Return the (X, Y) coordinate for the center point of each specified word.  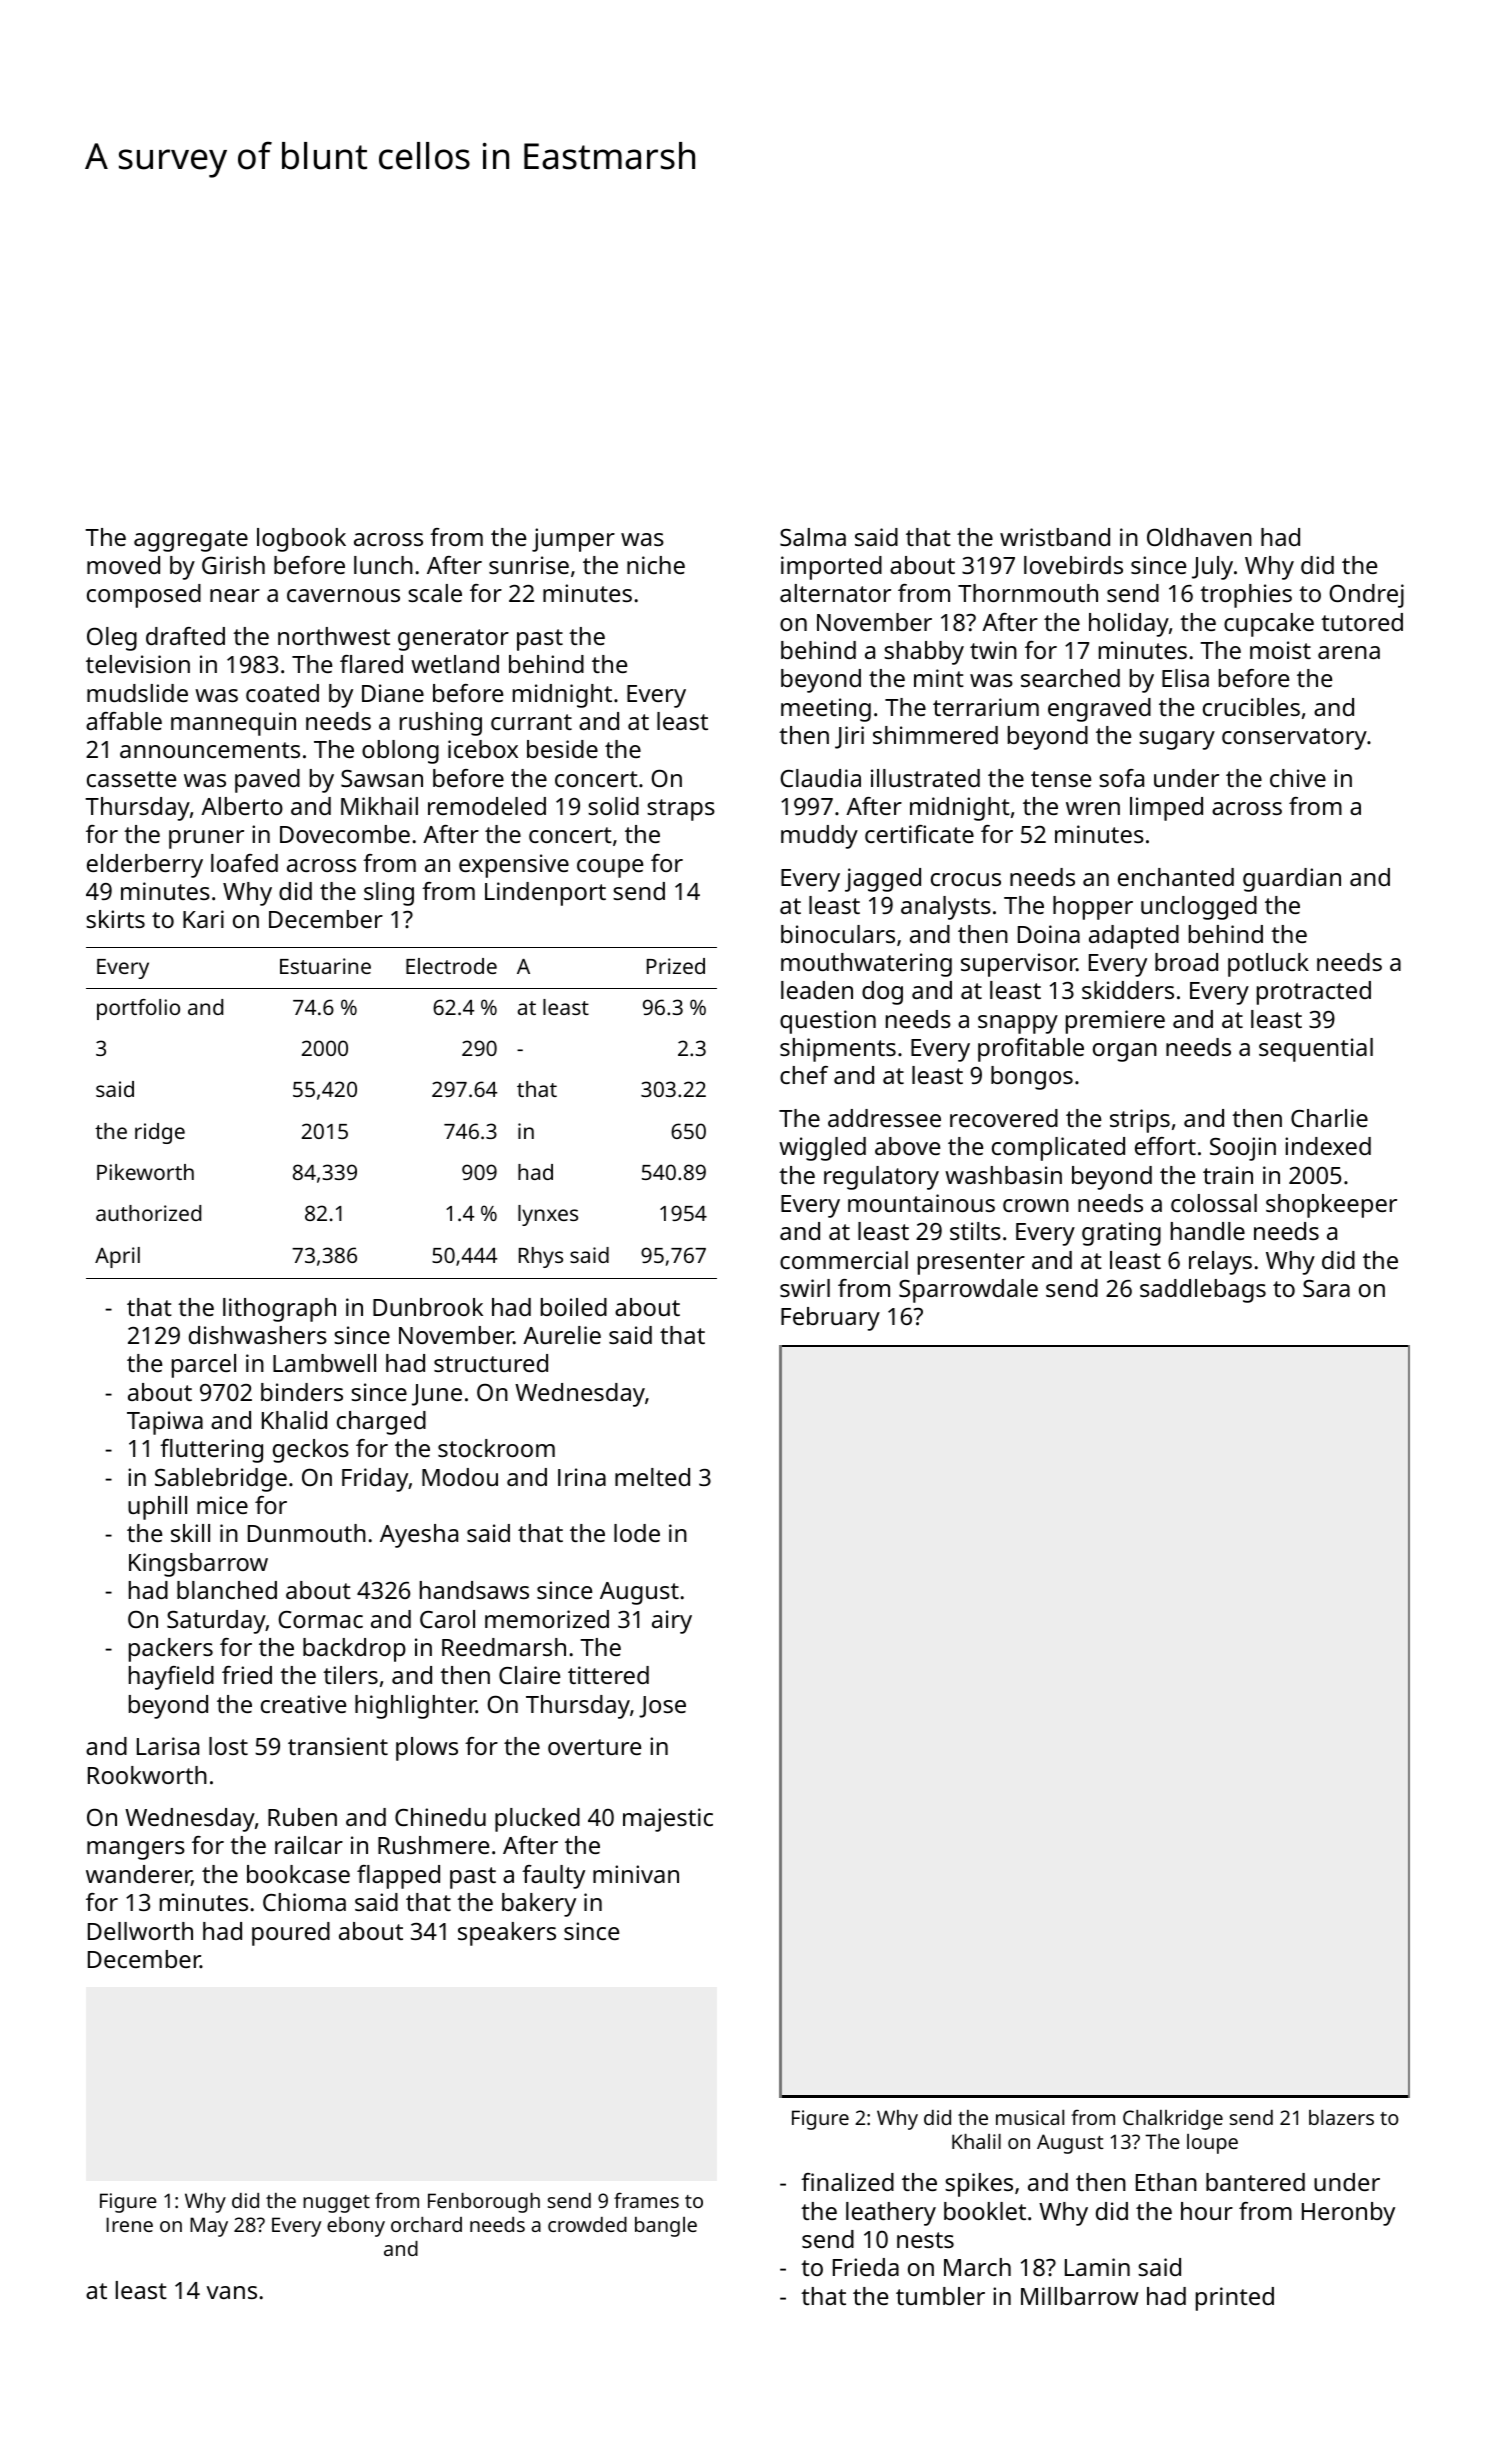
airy (672, 1622)
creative (303, 1704)
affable (124, 721)
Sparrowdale (968, 1291)
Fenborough (484, 2203)
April (117, 1257)
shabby (924, 653)
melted (652, 1477)
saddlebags (1203, 1291)
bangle (666, 2227)
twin (993, 650)
